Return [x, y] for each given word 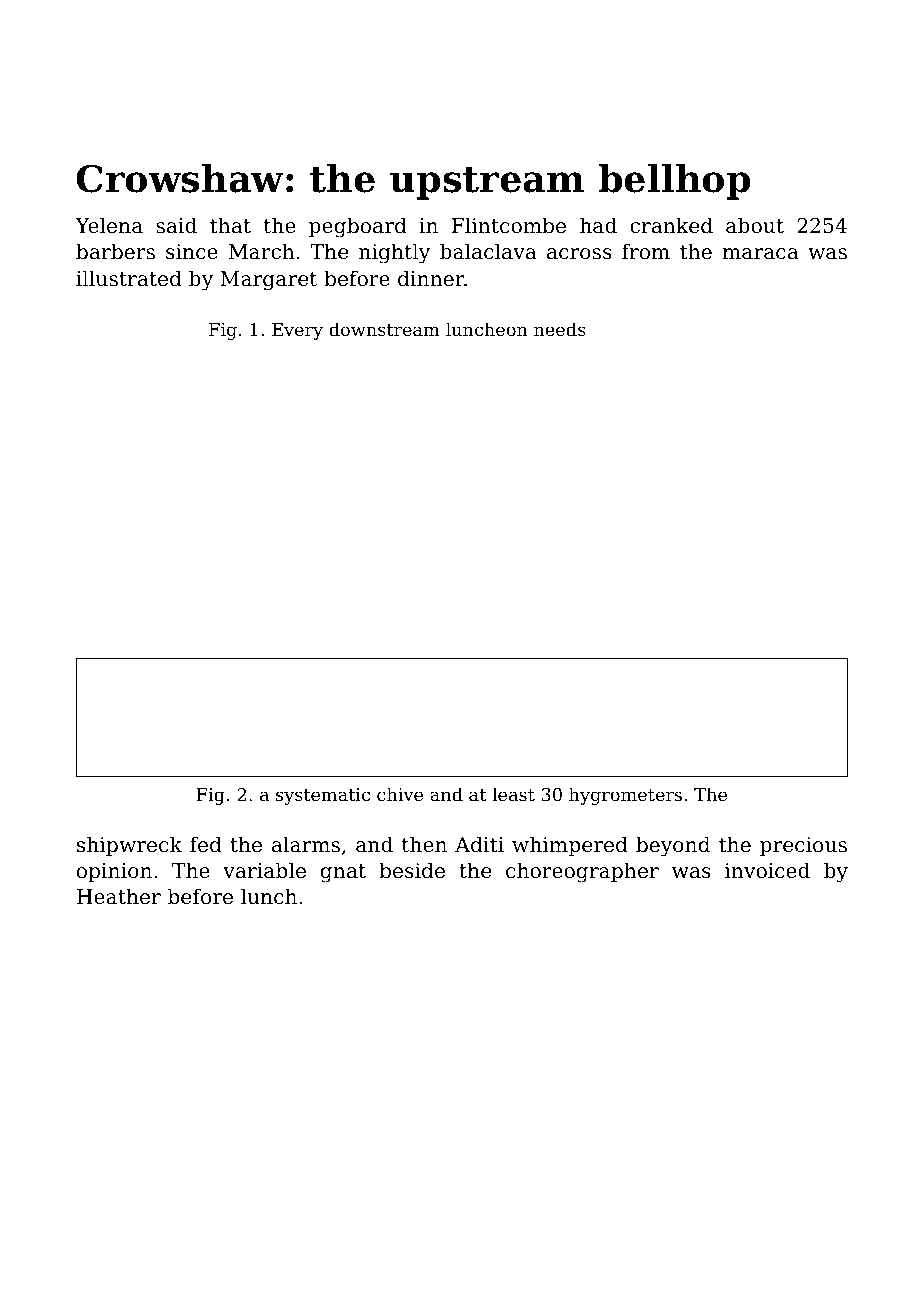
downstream [384, 329]
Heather [119, 896]
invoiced [767, 870]
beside [412, 870]
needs [560, 329]
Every [297, 331]
